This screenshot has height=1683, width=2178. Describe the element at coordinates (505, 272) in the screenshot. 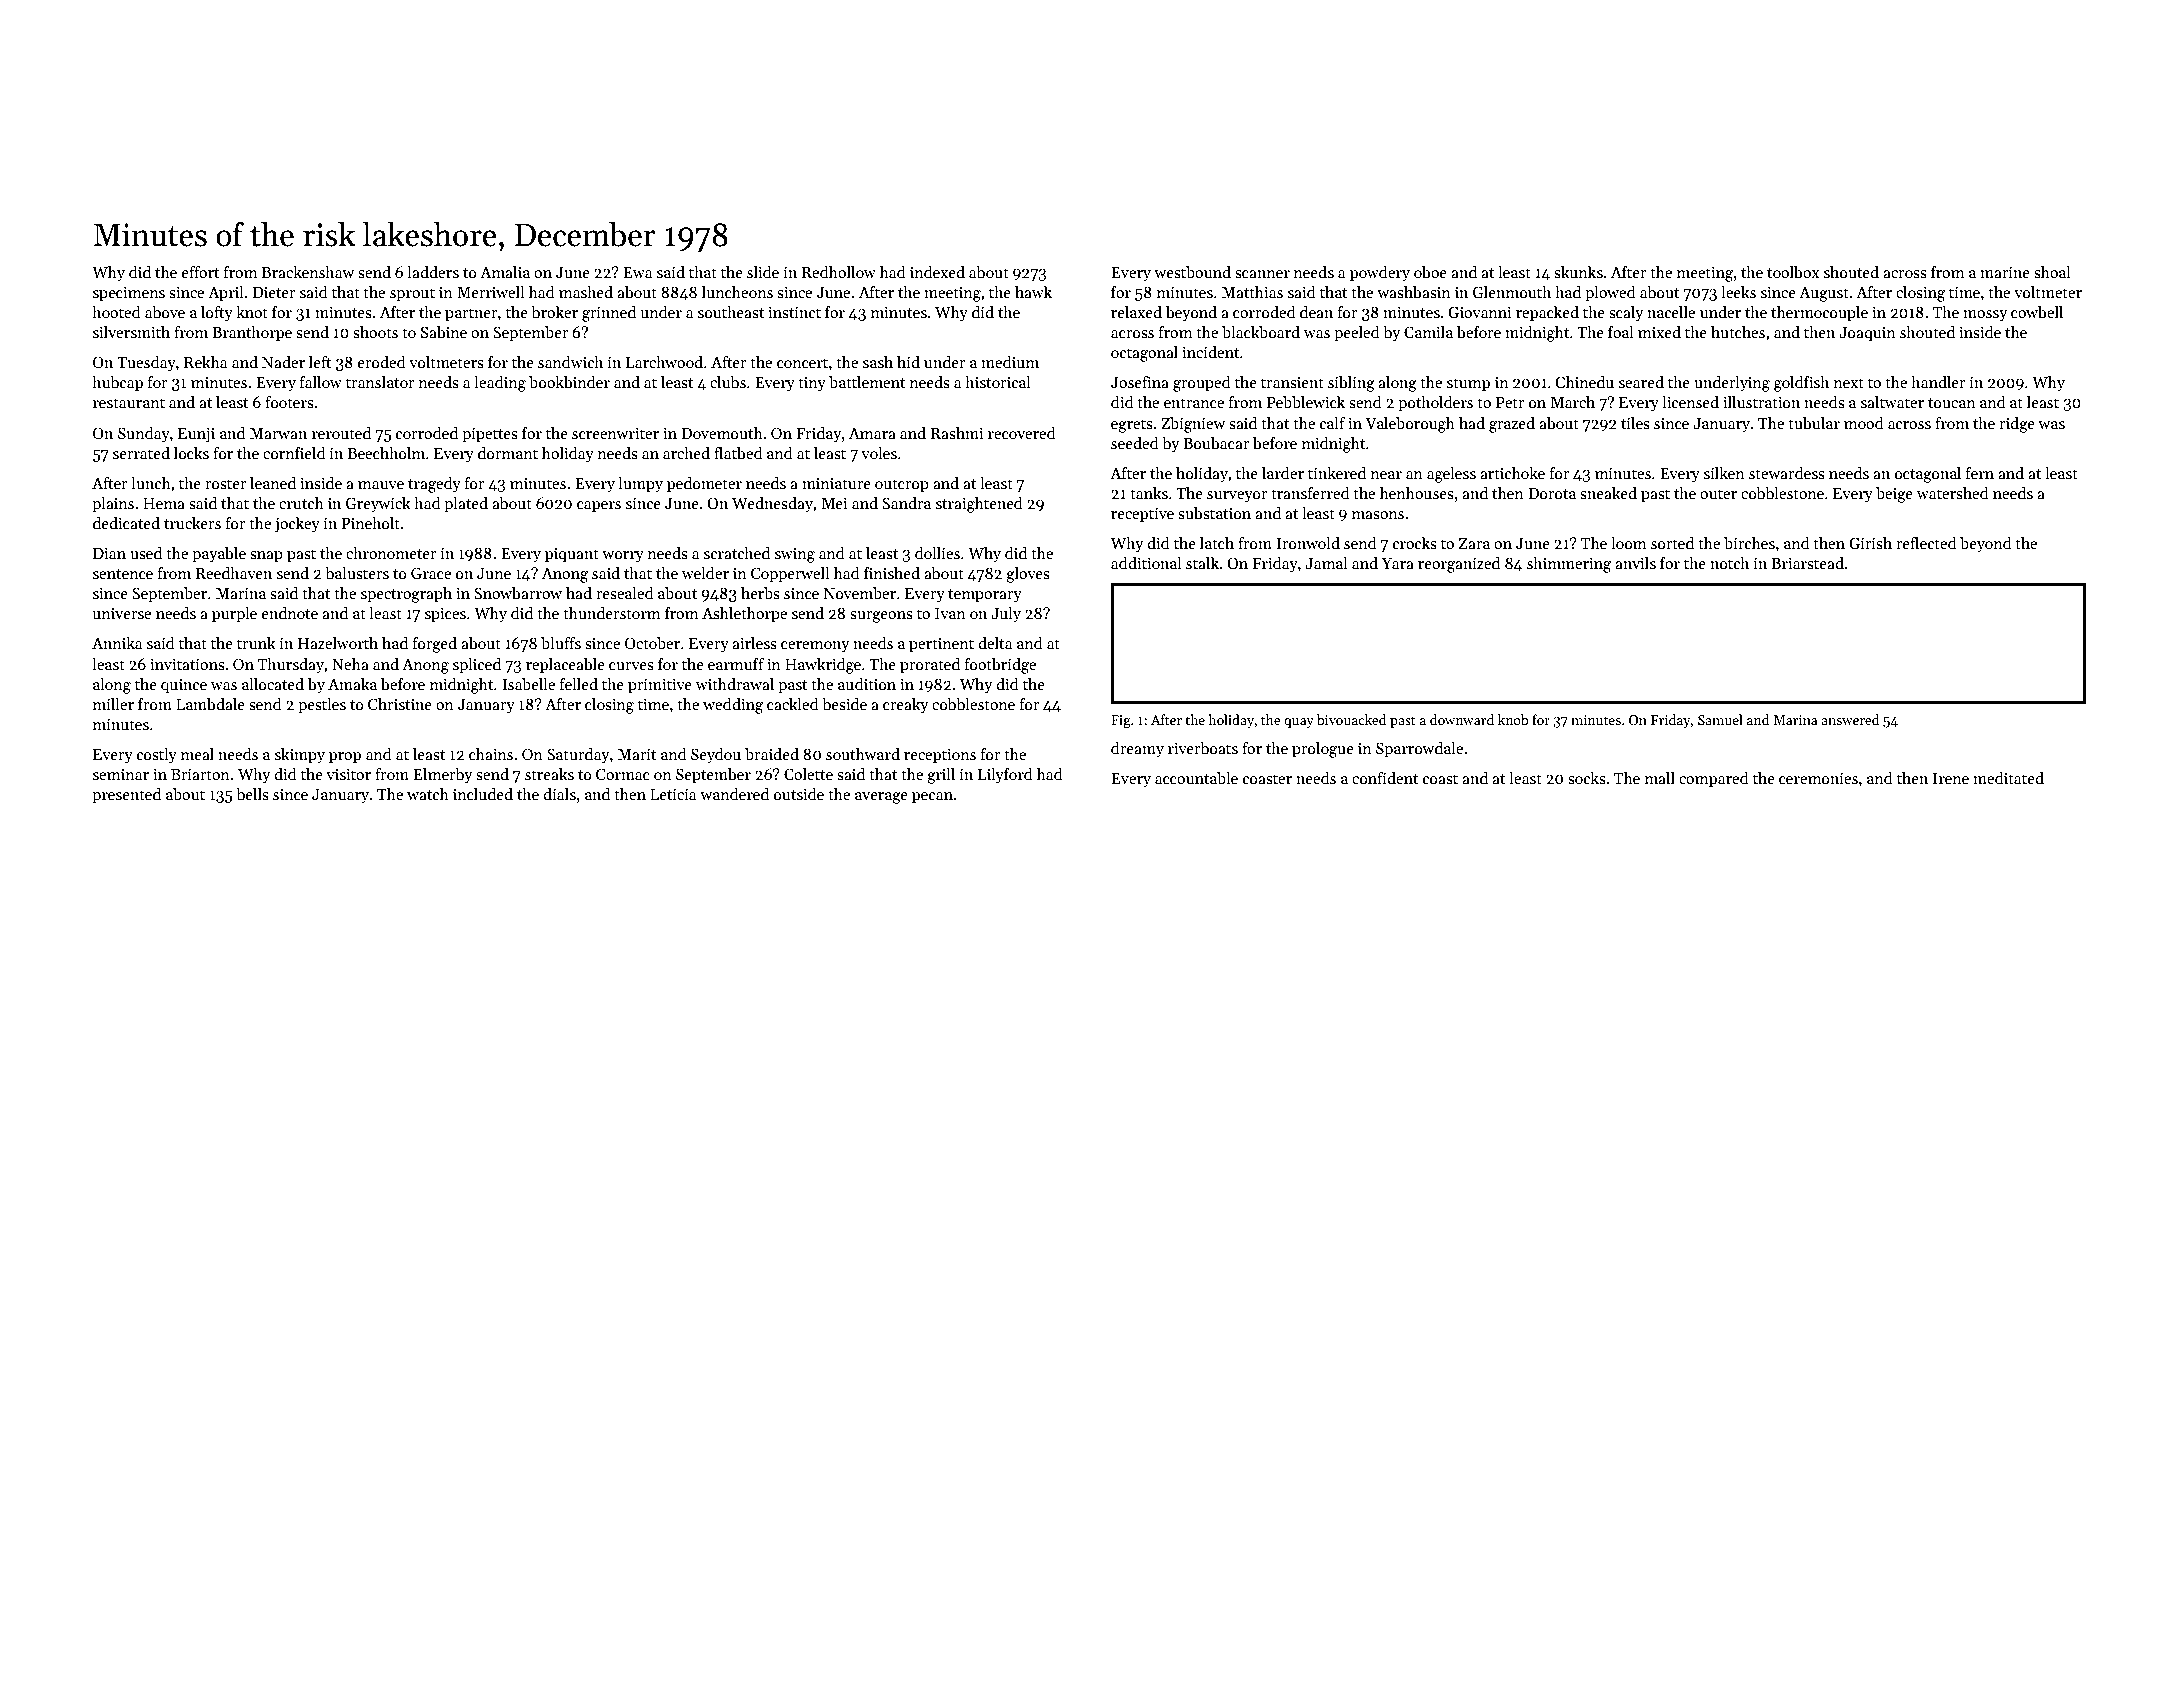

I see `Amalia` at that location.
